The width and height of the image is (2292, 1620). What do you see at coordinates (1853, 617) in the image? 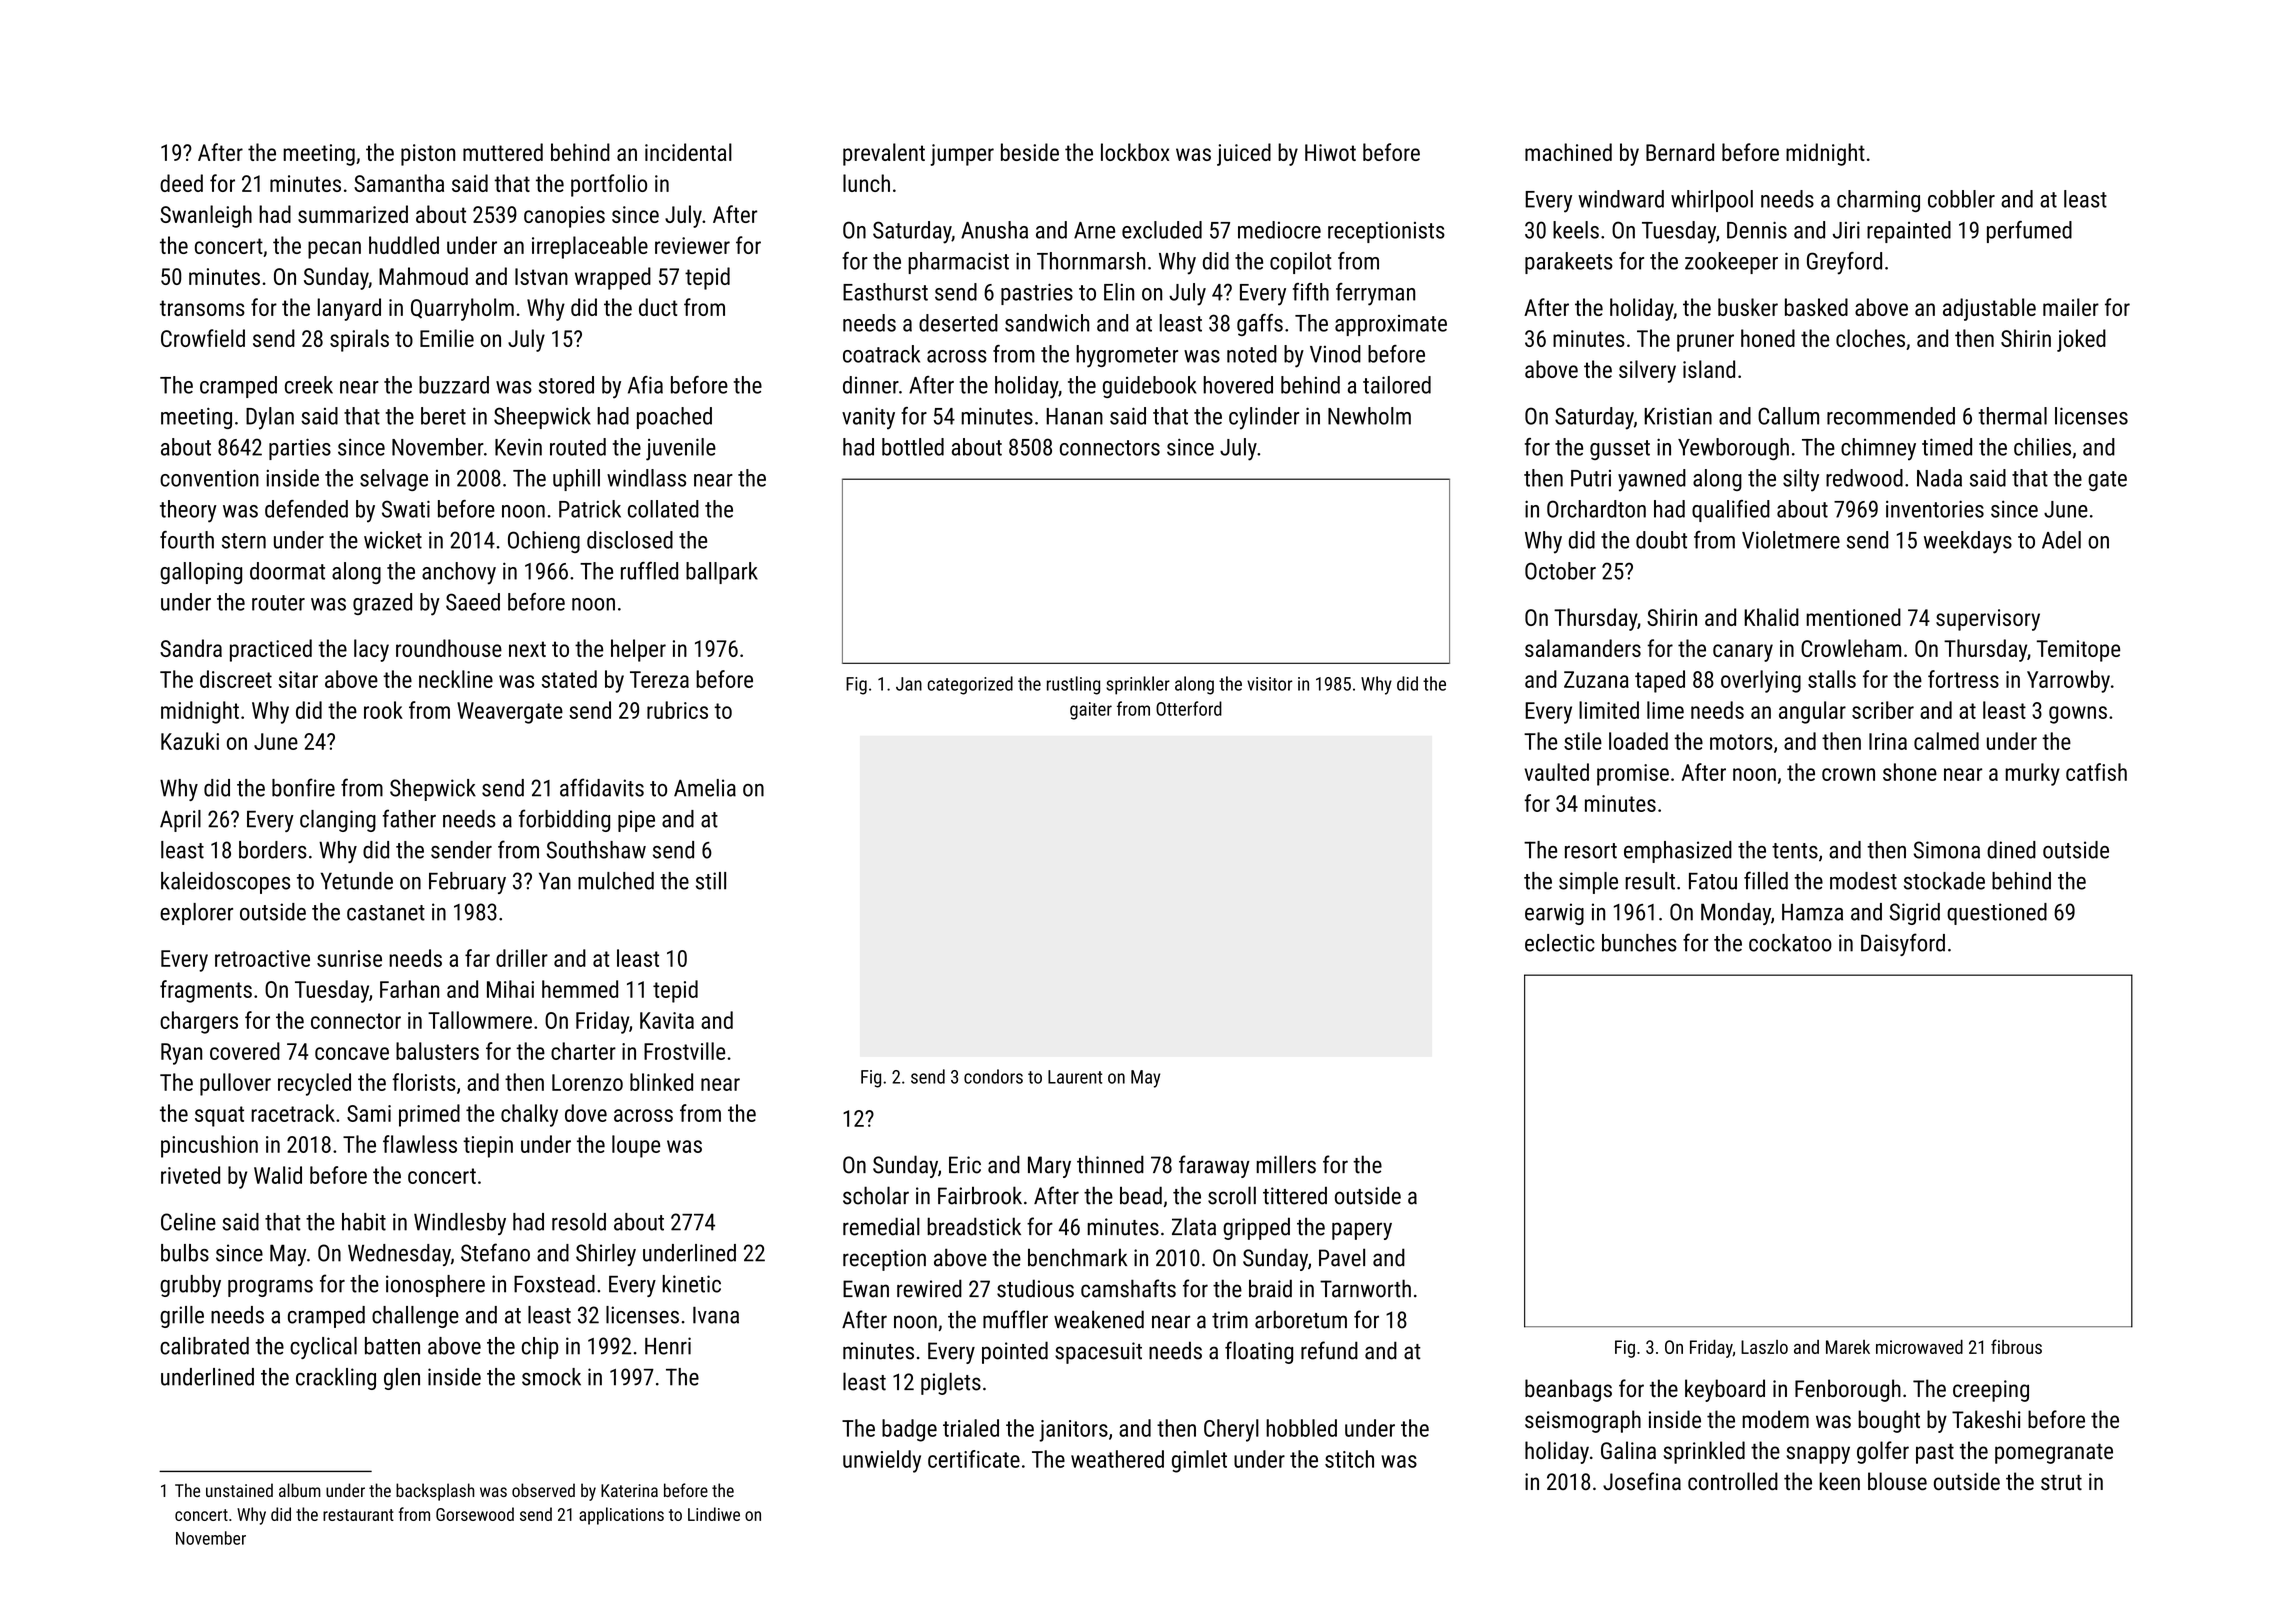
I see `mentioned` at bounding box center [1853, 617].
